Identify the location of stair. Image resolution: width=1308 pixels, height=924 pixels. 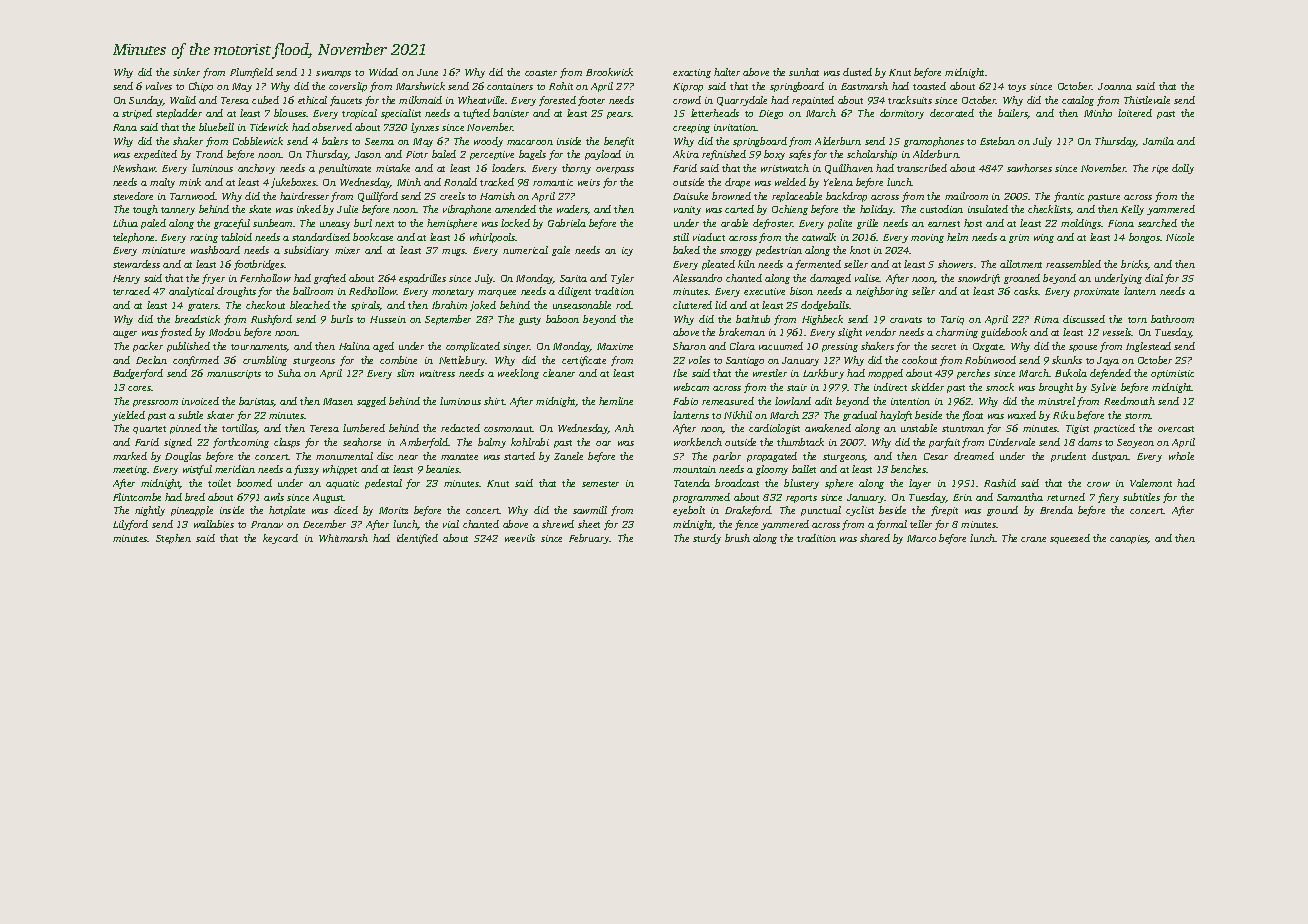
(797, 387).
